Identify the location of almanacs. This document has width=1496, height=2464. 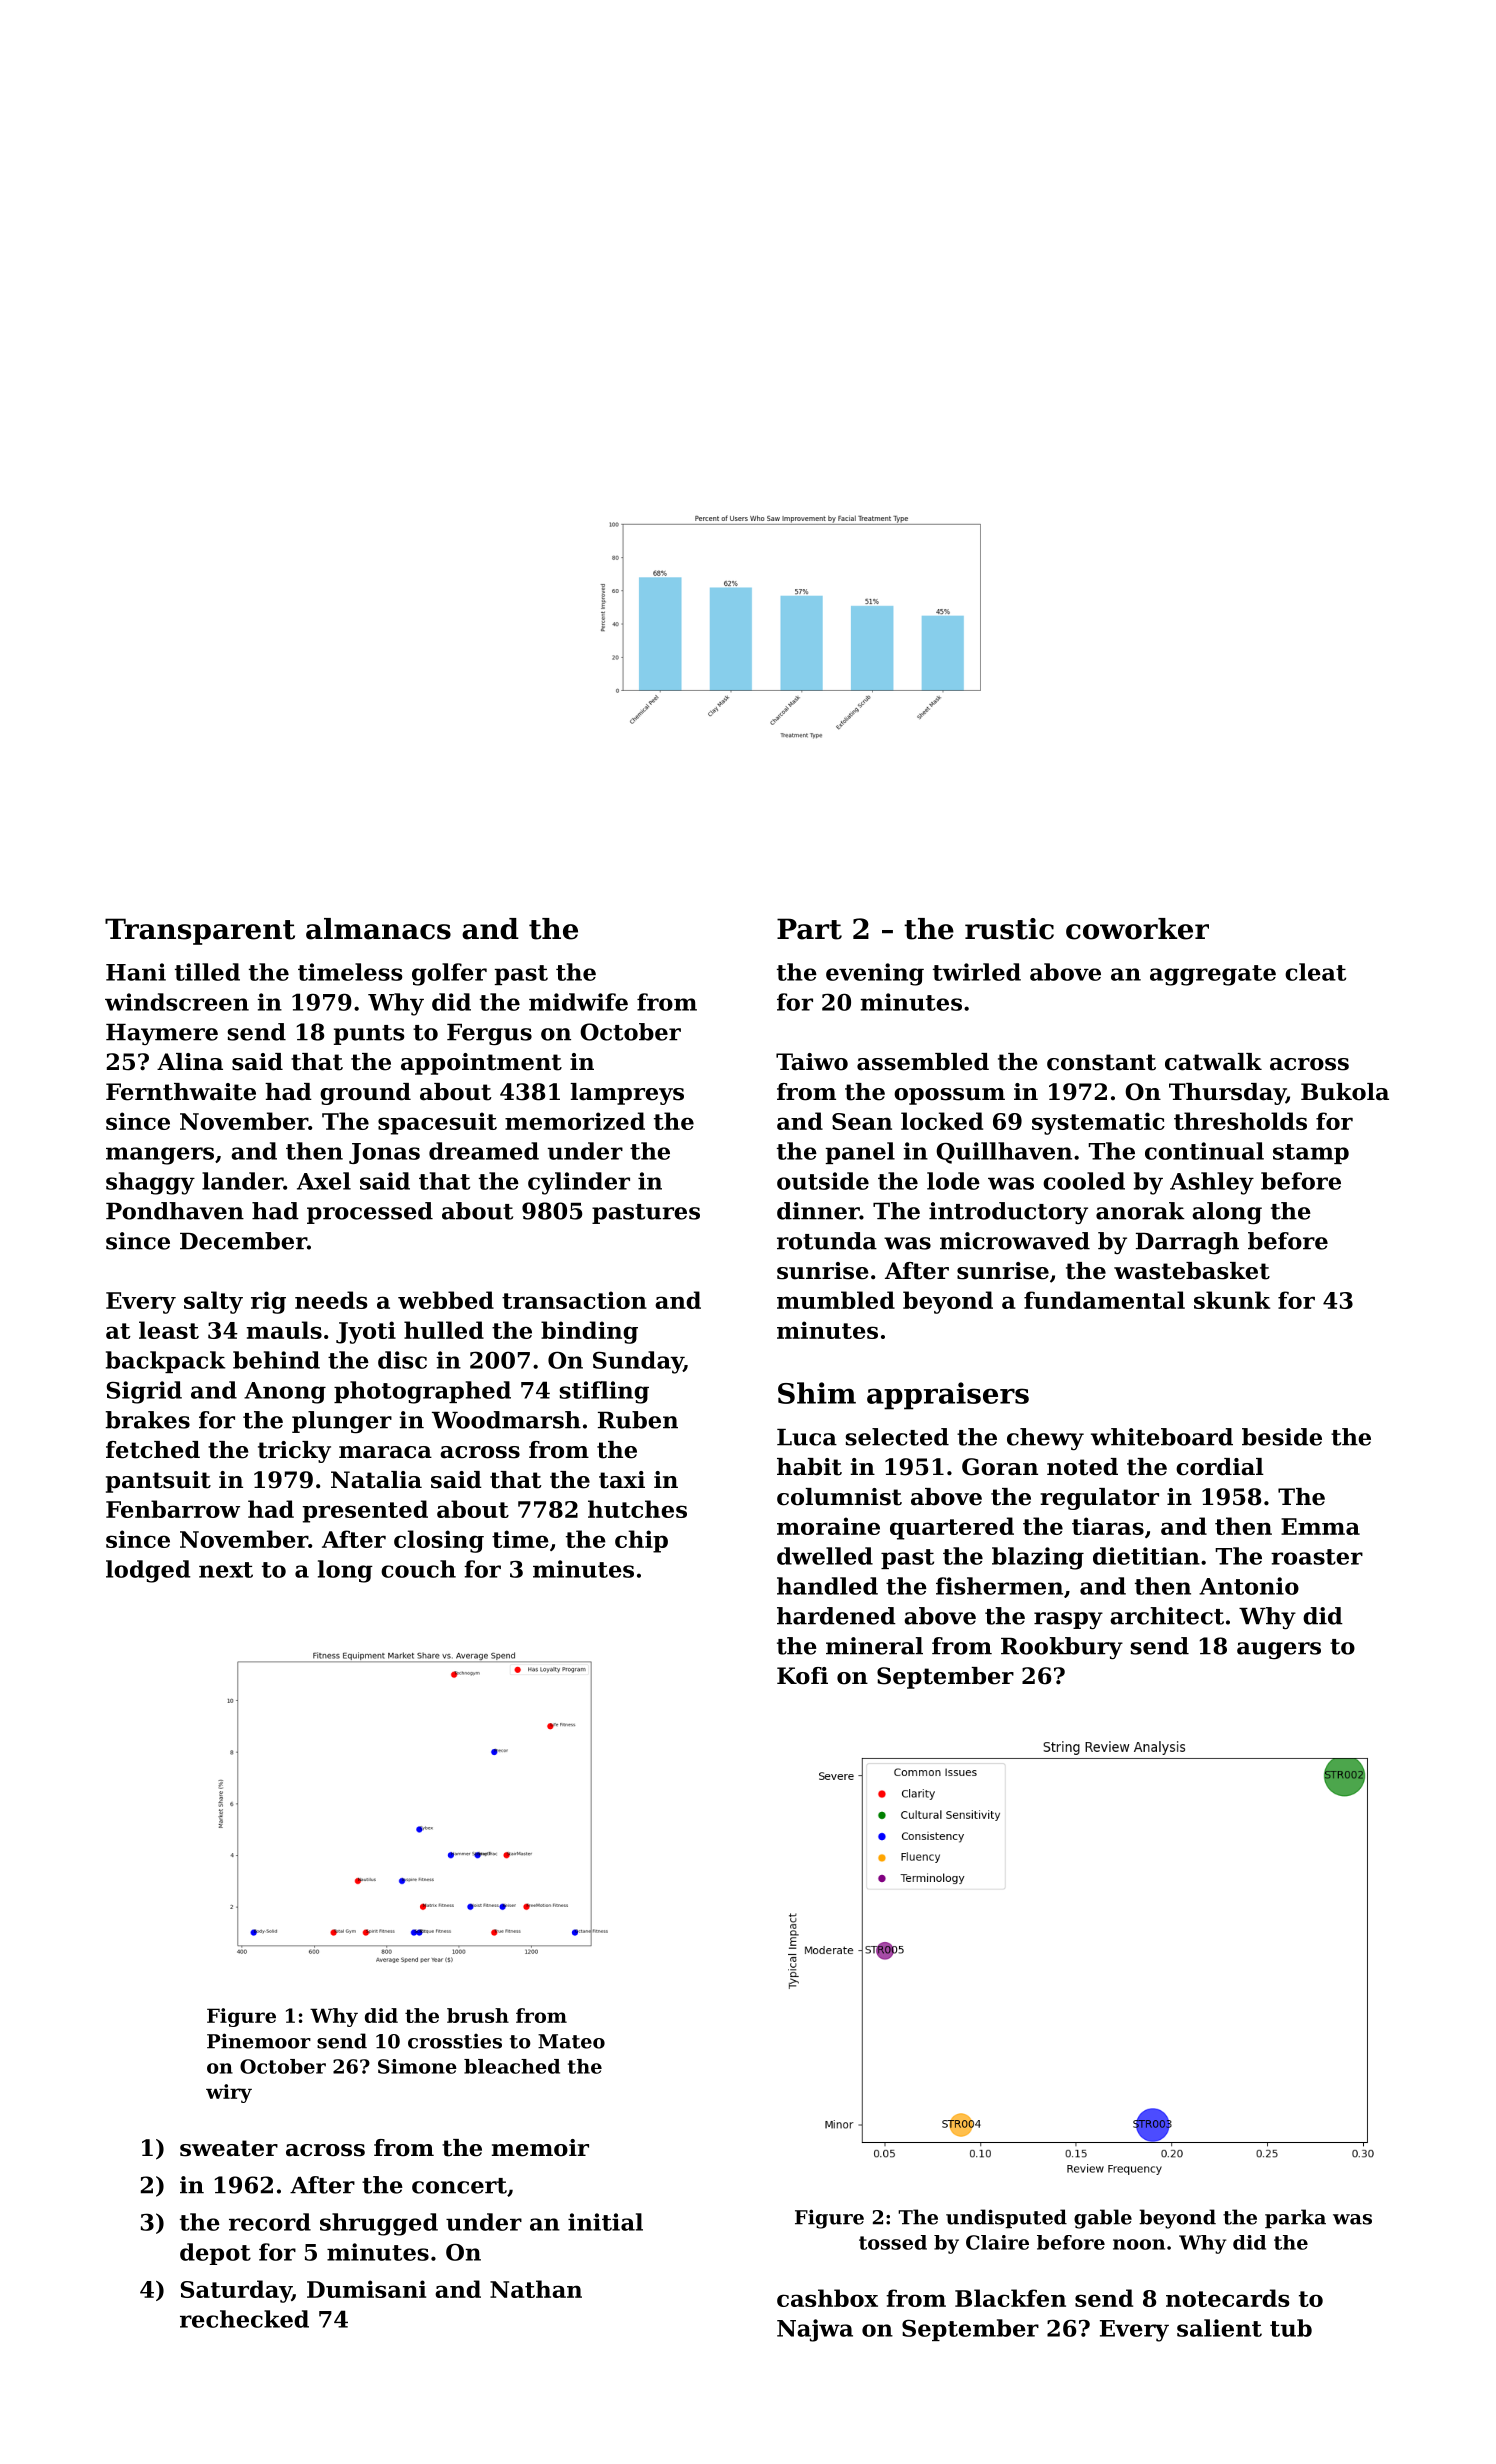
(378, 929).
